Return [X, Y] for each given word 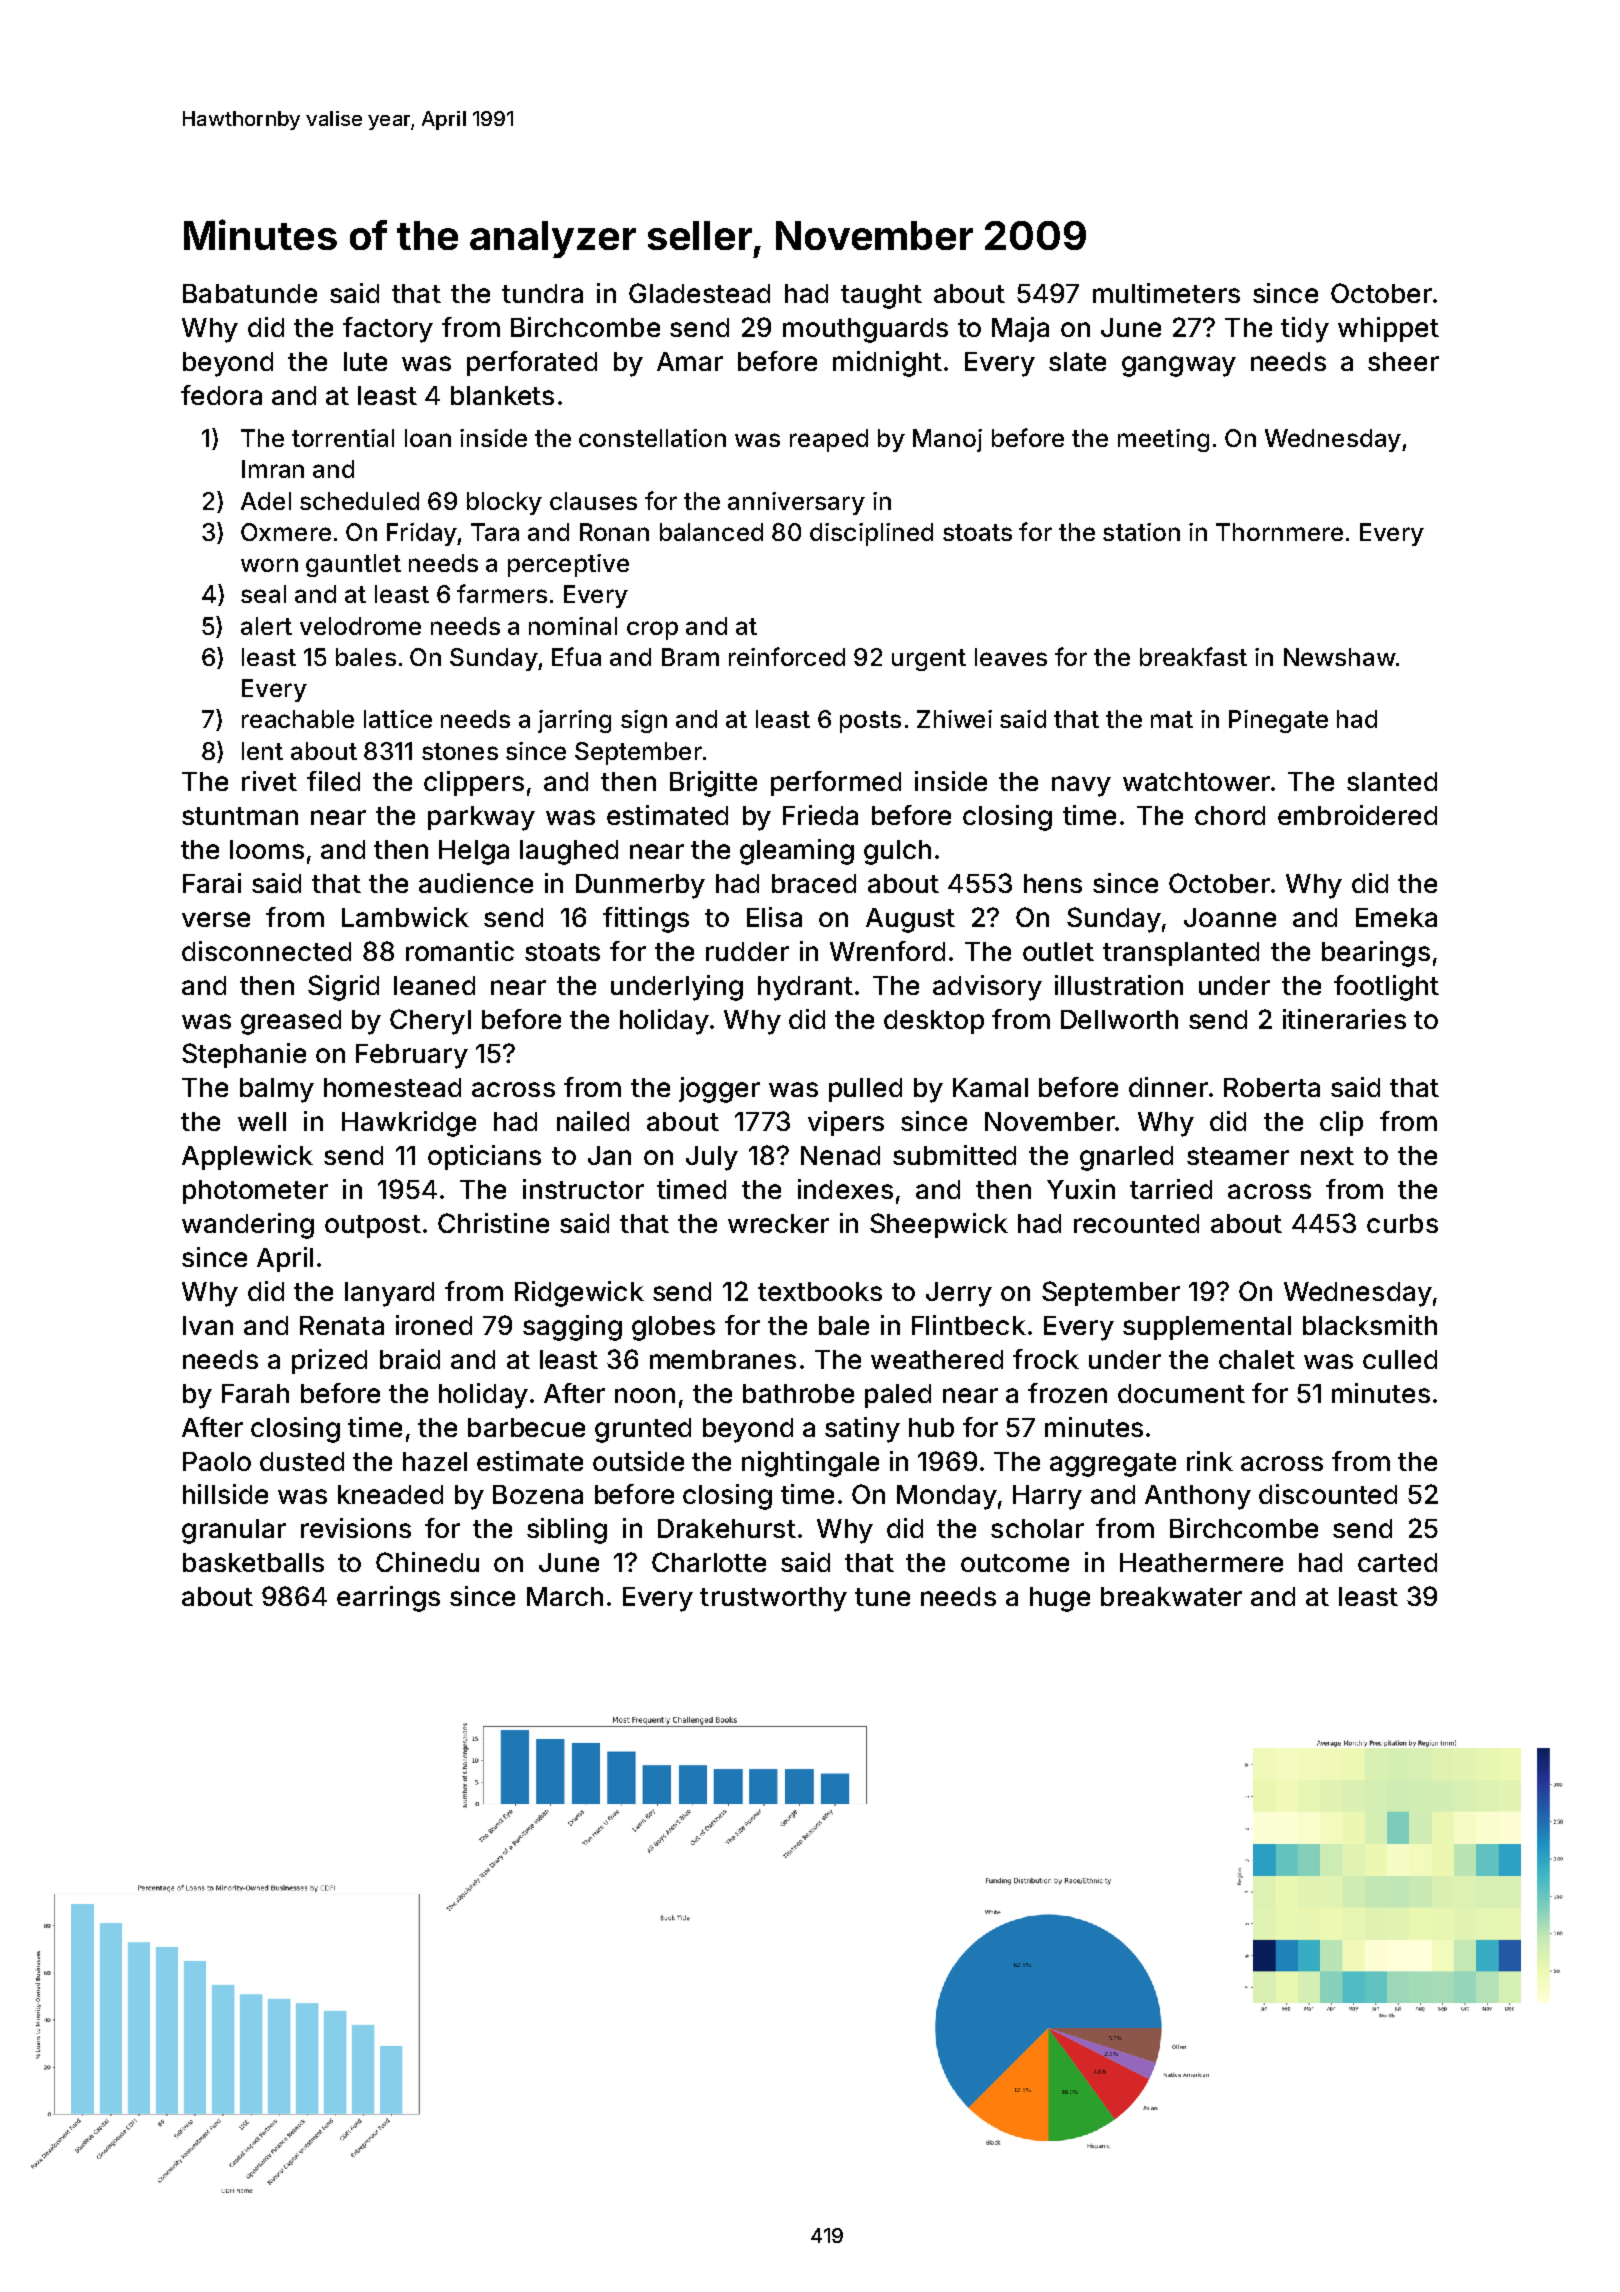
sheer [1403, 361]
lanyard [389, 1294]
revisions [356, 1528]
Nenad [840, 1155]
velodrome [360, 626]
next [1327, 1156]
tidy [1305, 330]
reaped [829, 440]
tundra [542, 293]
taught [881, 296]
